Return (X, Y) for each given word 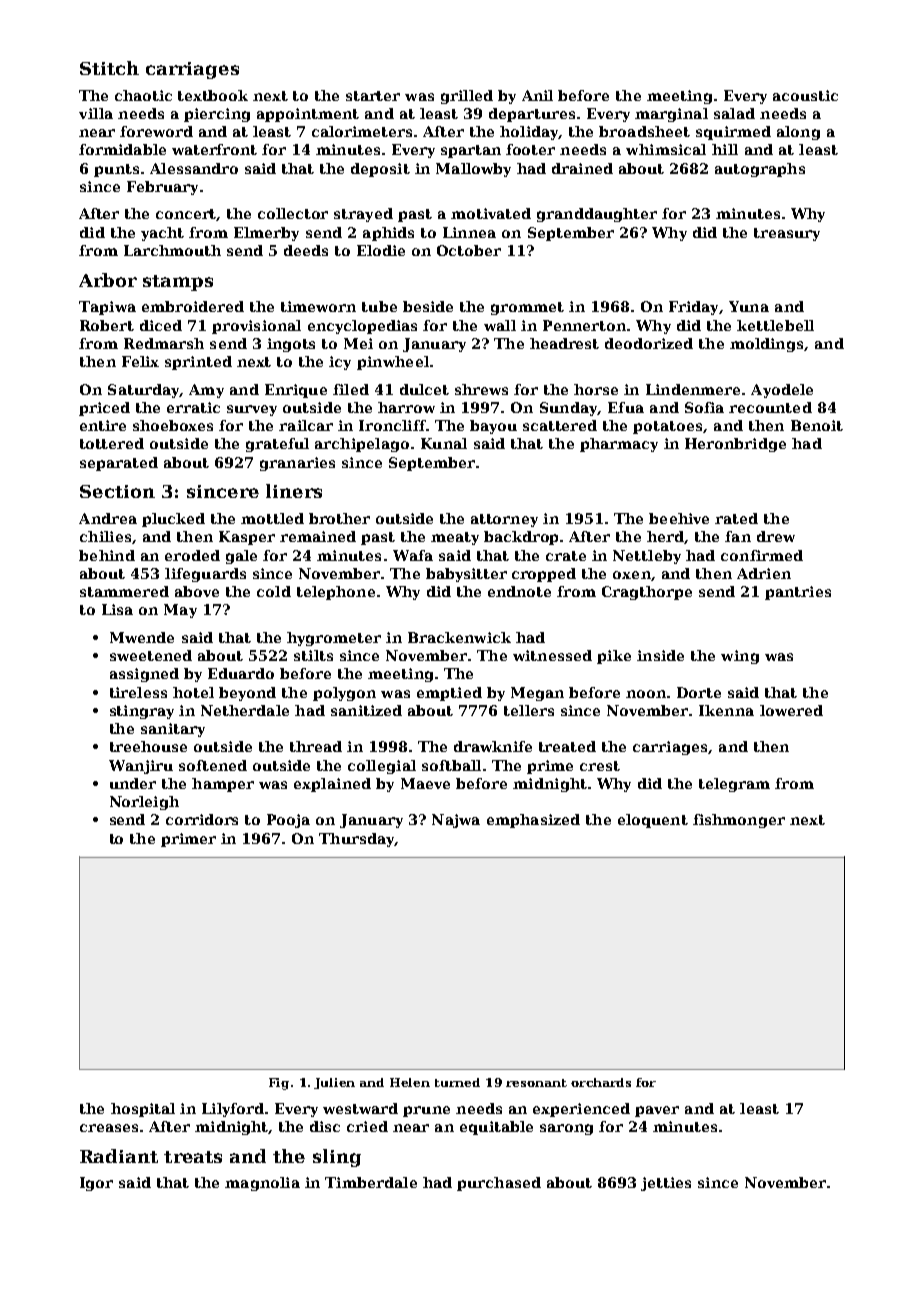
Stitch (109, 68)
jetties (666, 1184)
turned (457, 1082)
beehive (679, 518)
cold (274, 591)
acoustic (805, 95)
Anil (537, 95)
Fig (279, 1084)
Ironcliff (392, 425)
